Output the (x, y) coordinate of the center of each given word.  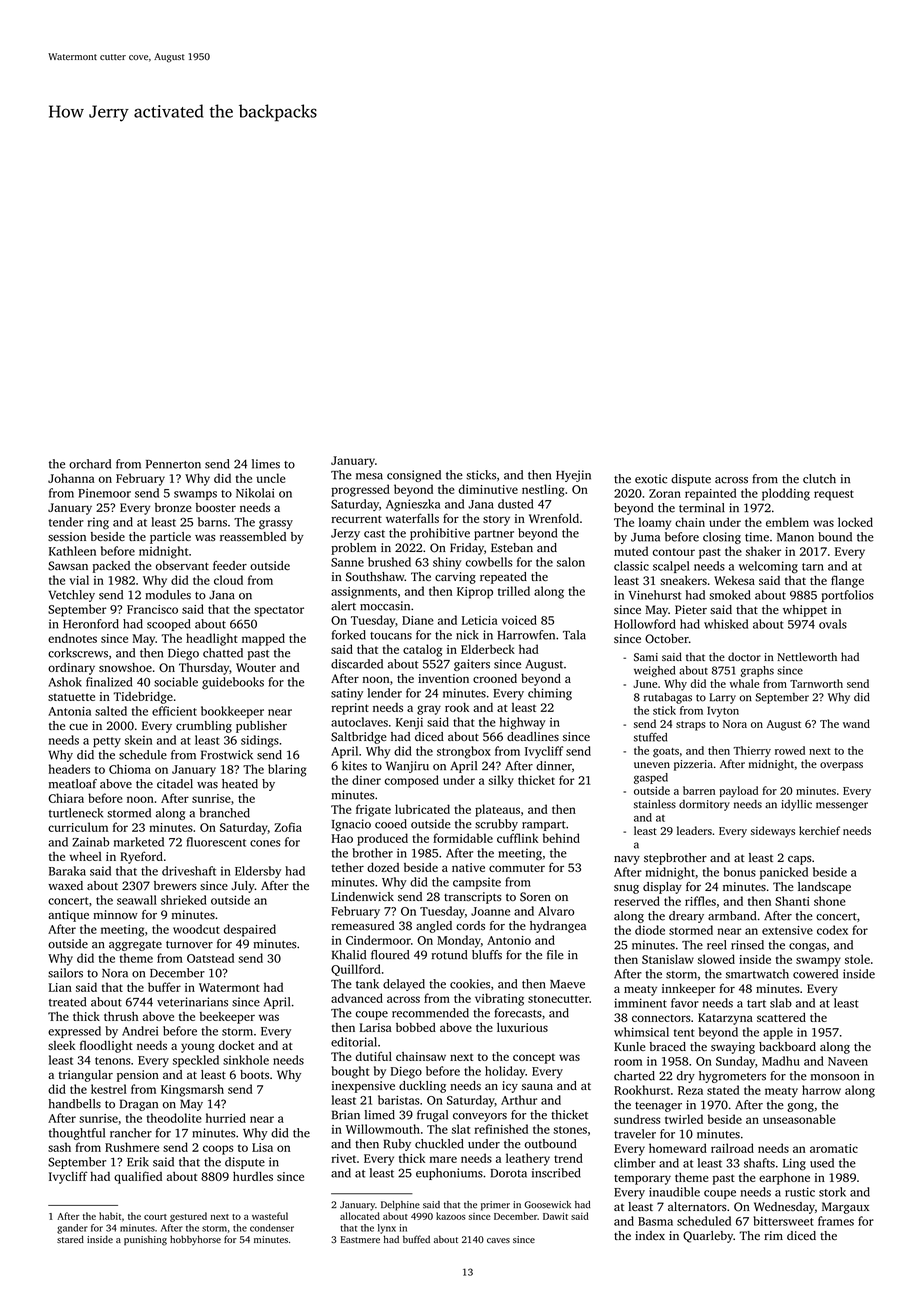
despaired (250, 930)
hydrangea (558, 927)
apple (778, 1033)
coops (218, 1150)
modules (168, 595)
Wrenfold (554, 518)
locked (855, 522)
